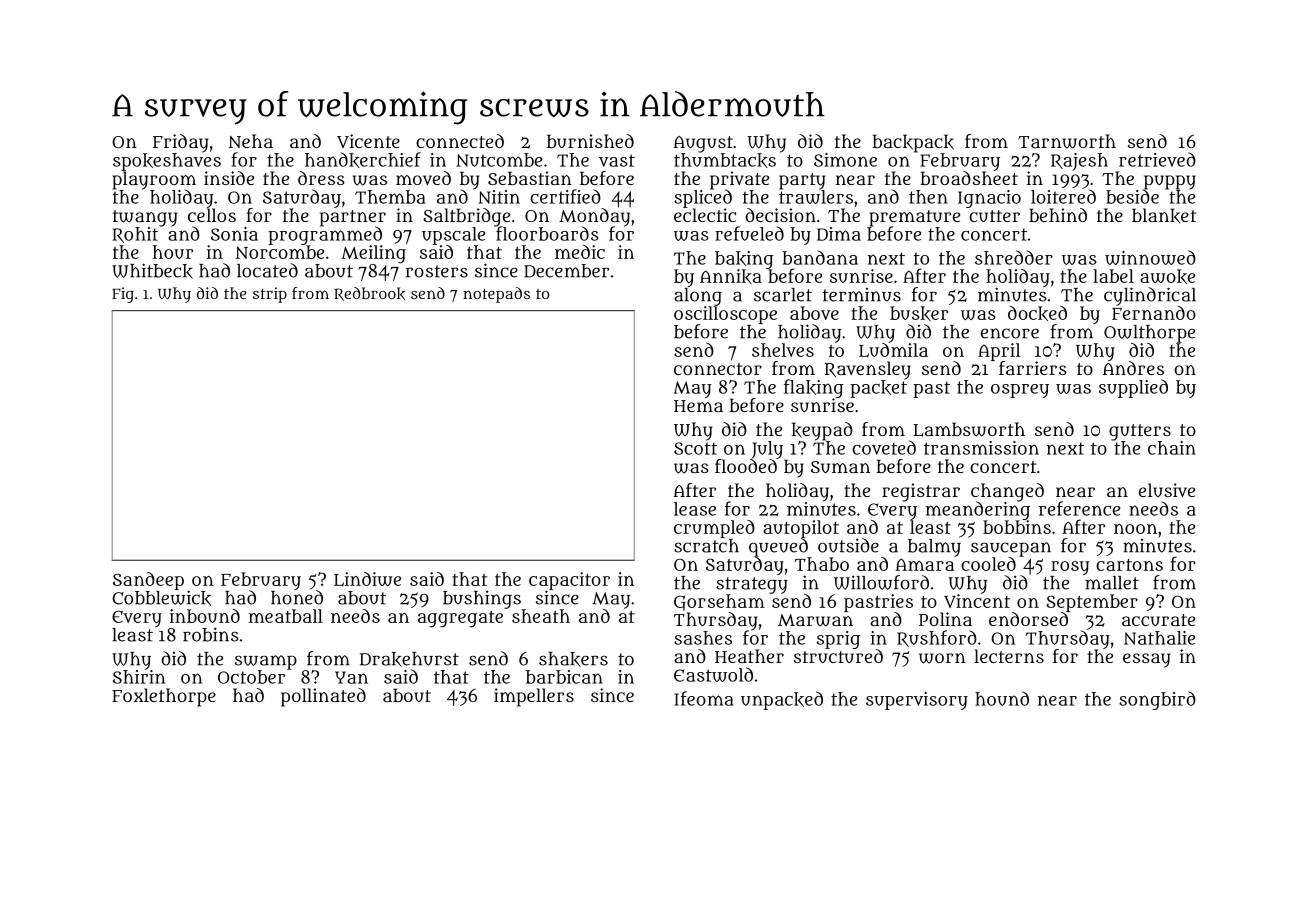 The image size is (1308, 924). What do you see at coordinates (534, 697) in the page?
I see `impellers` at bounding box center [534, 697].
